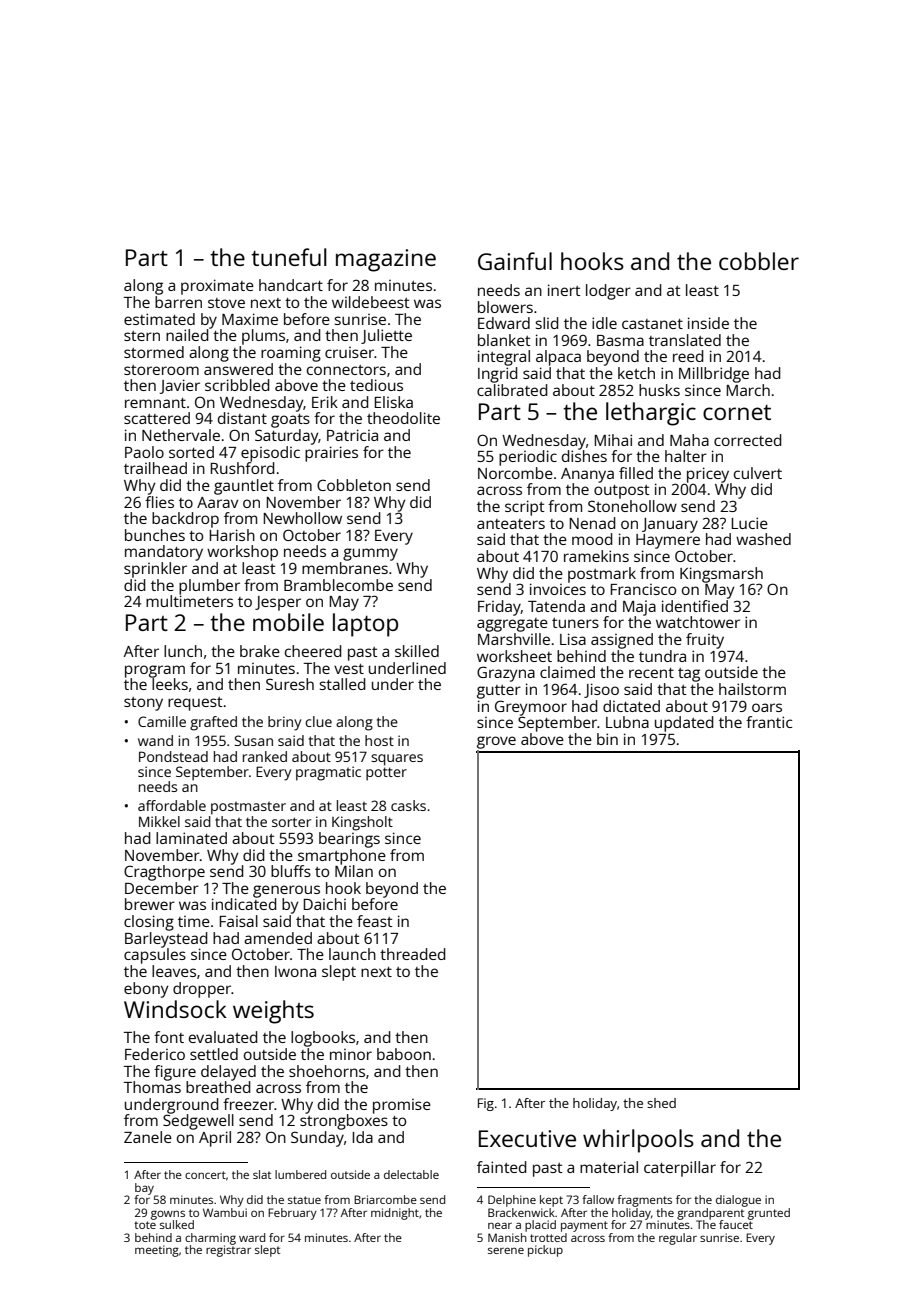 The height and width of the screenshot is (1308, 924). What do you see at coordinates (636, 473) in the screenshot?
I see `filled` at bounding box center [636, 473].
